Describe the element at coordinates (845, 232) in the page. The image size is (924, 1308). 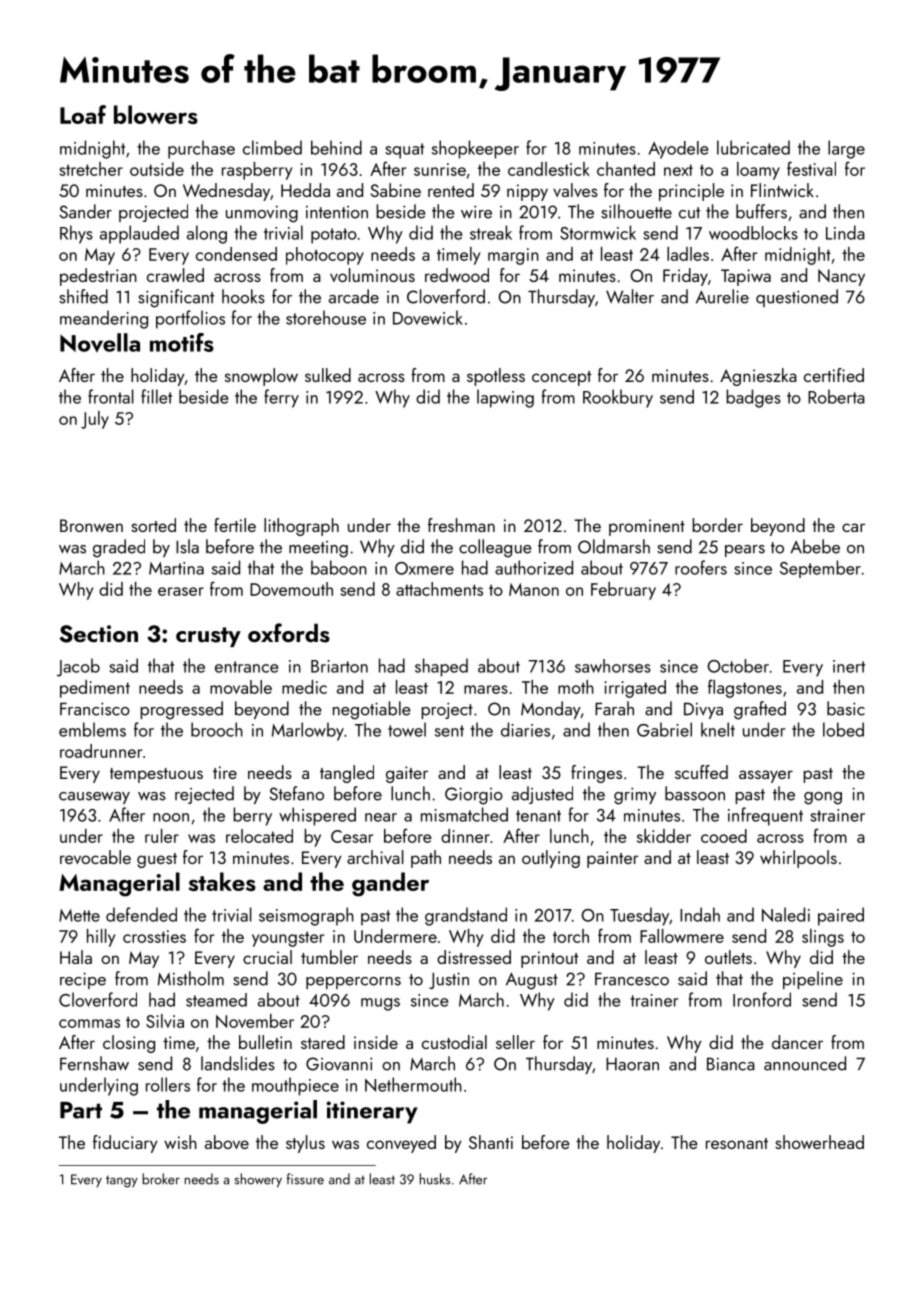
I see `Linda` at that location.
